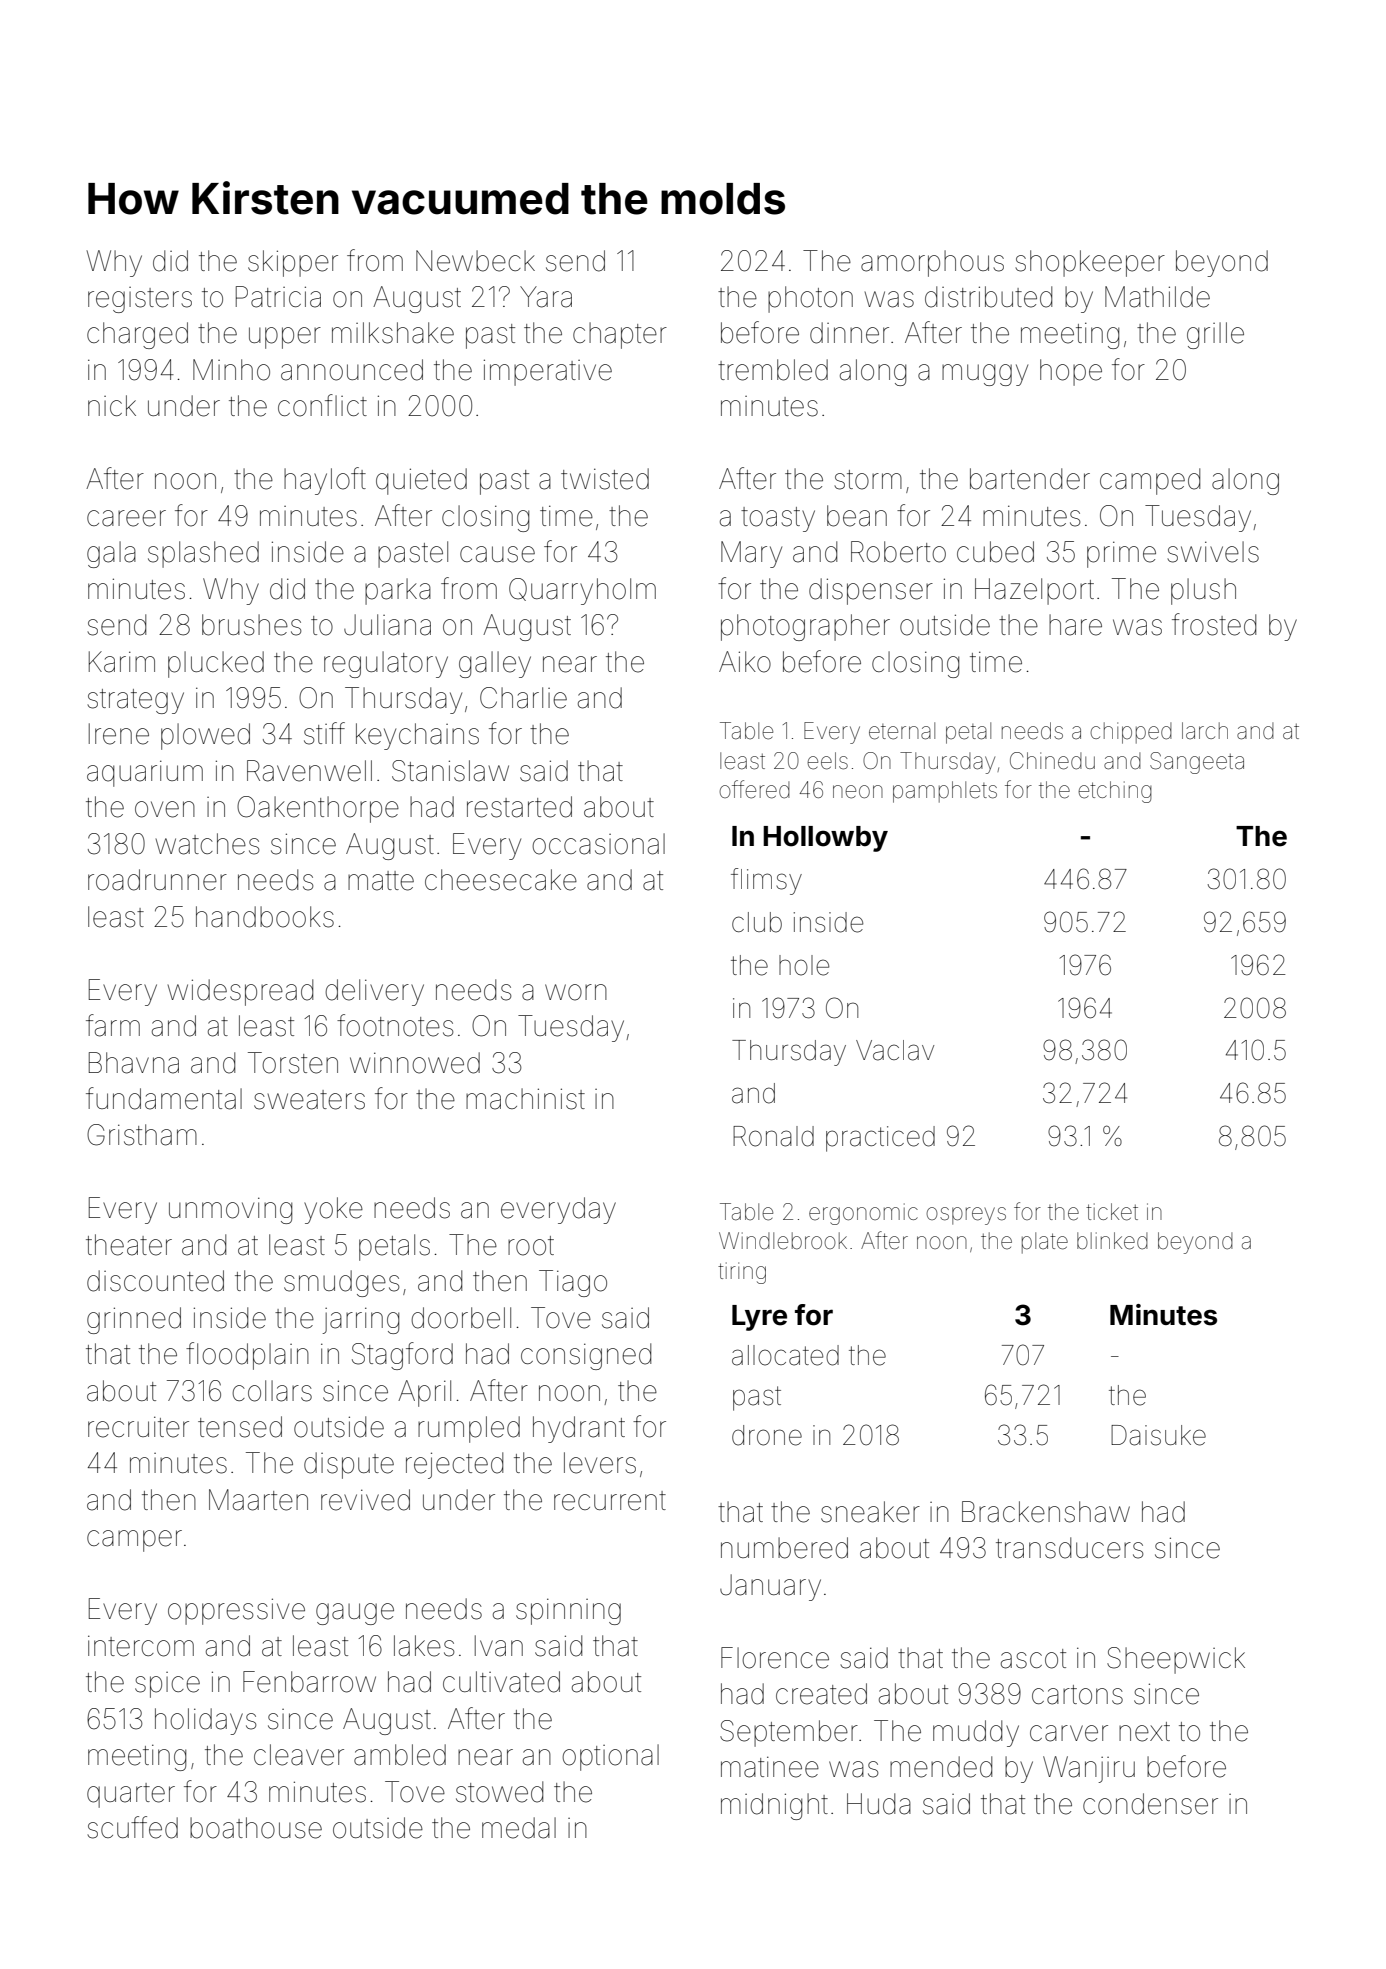 The width and height of the document is (1386, 1969). Describe the element at coordinates (810, 299) in the document. I see `photon` at that location.
